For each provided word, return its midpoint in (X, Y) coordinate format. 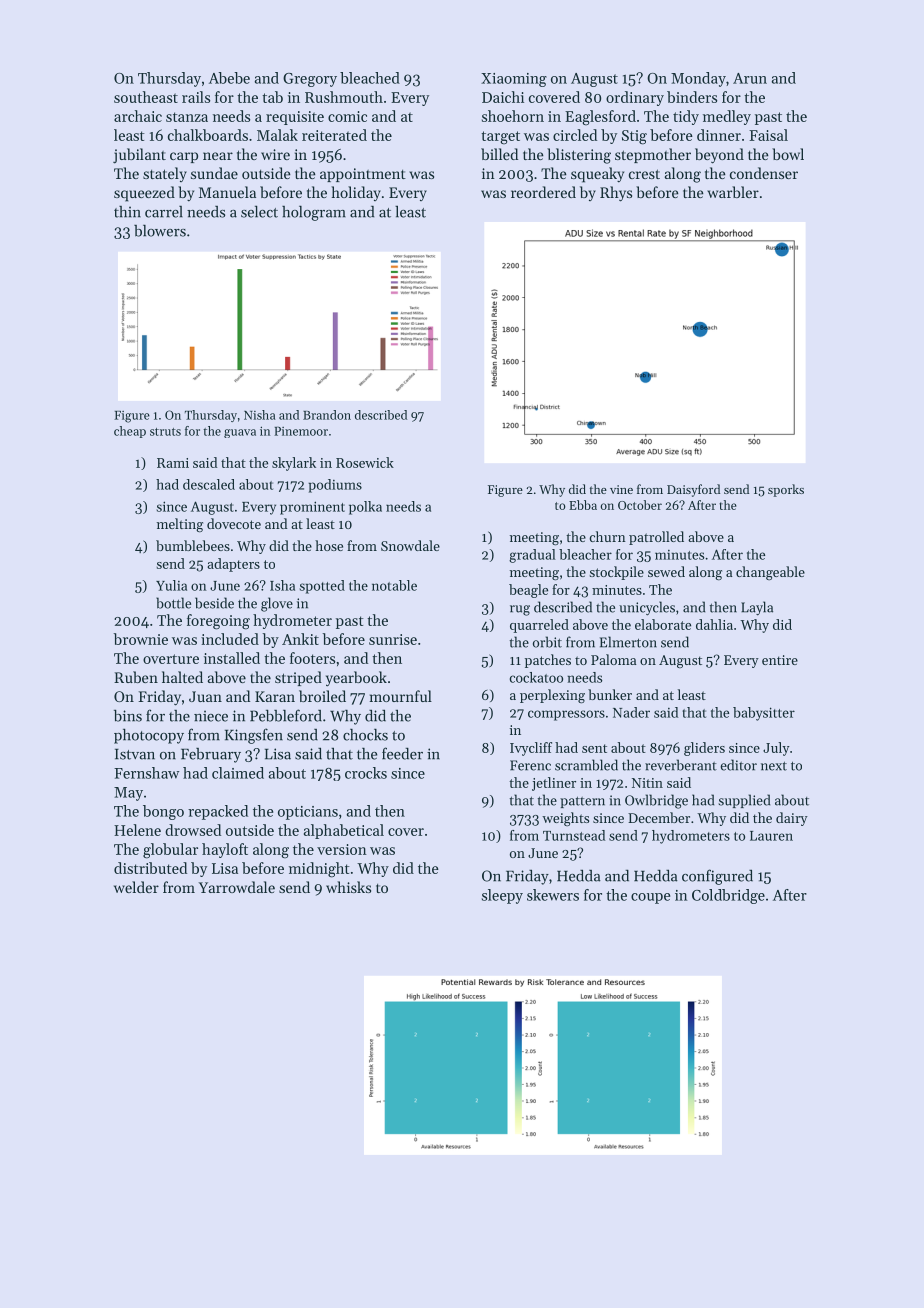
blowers (160, 230)
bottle (173, 603)
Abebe (229, 78)
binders (692, 97)
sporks (786, 490)
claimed (238, 773)
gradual (532, 556)
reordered (543, 192)
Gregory (310, 80)
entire (780, 660)
